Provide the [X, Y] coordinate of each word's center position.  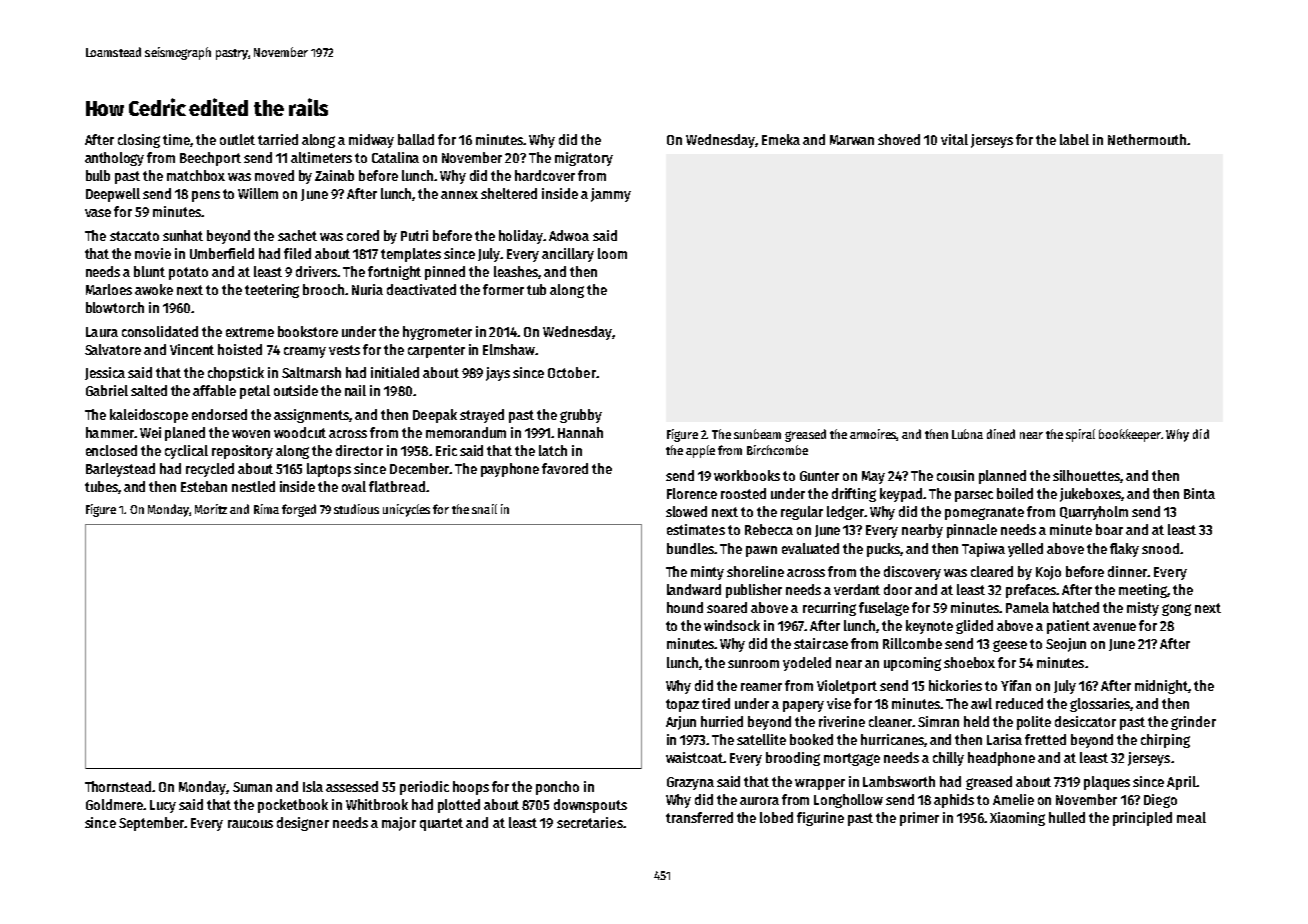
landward [694, 589]
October [572, 372]
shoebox [969, 662]
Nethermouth [1147, 139]
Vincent [192, 349]
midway [371, 141]
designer [303, 824]
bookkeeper [1130, 435]
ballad [416, 139]
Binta [1199, 493]
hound [685, 607]
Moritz [211, 509]
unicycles [406, 510]
